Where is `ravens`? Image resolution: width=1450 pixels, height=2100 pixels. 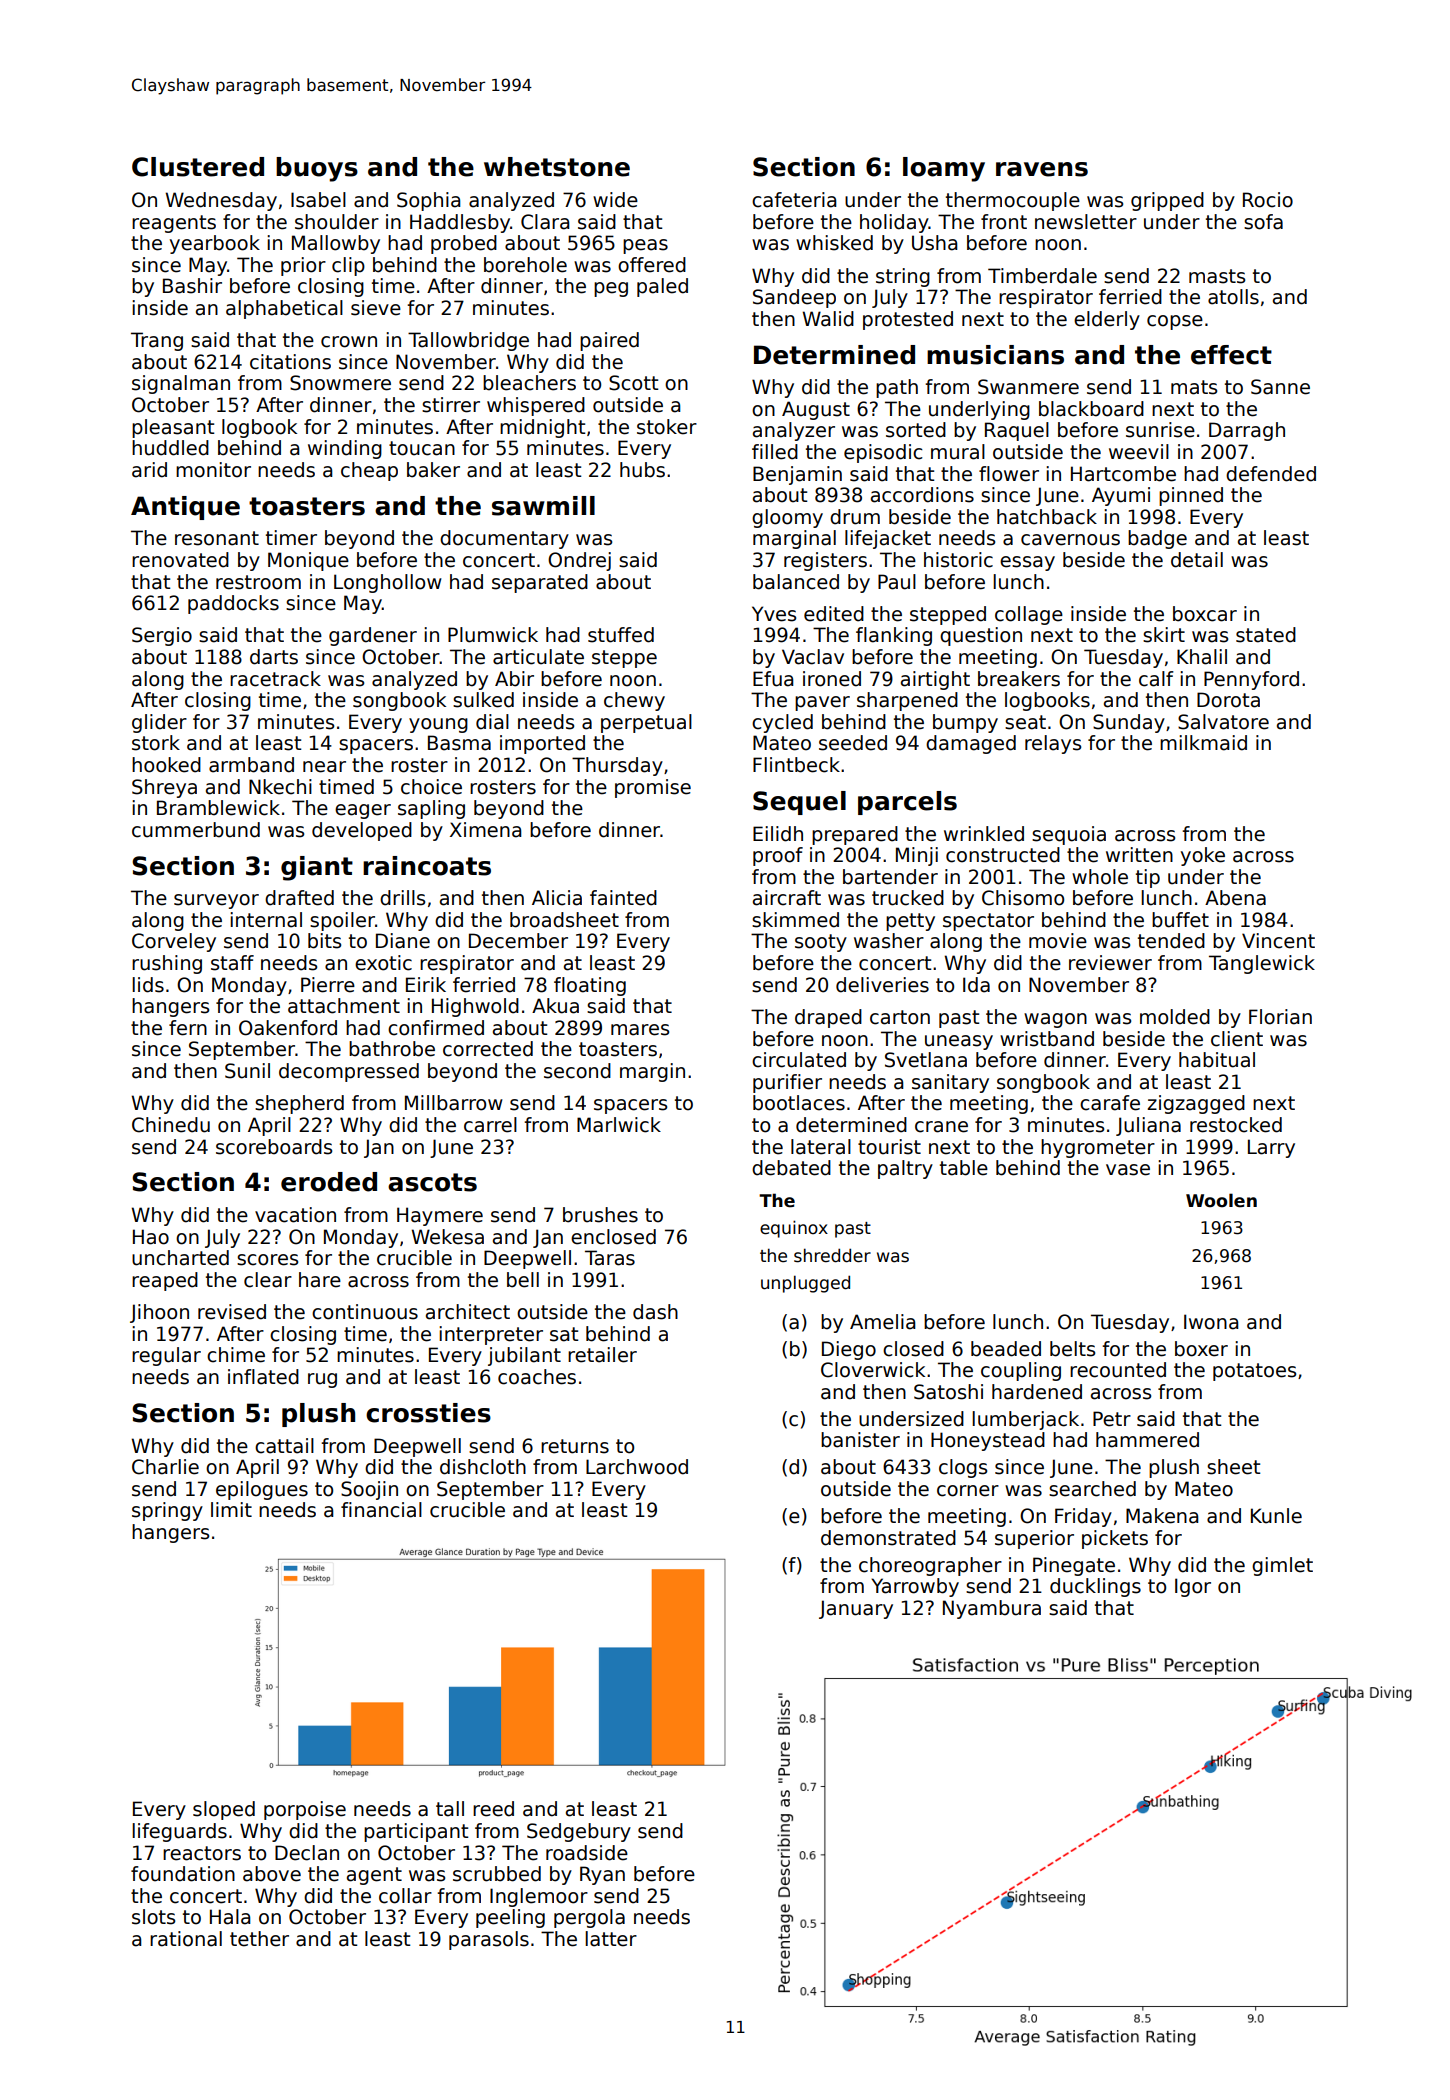 ravens is located at coordinates (1042, 169).
